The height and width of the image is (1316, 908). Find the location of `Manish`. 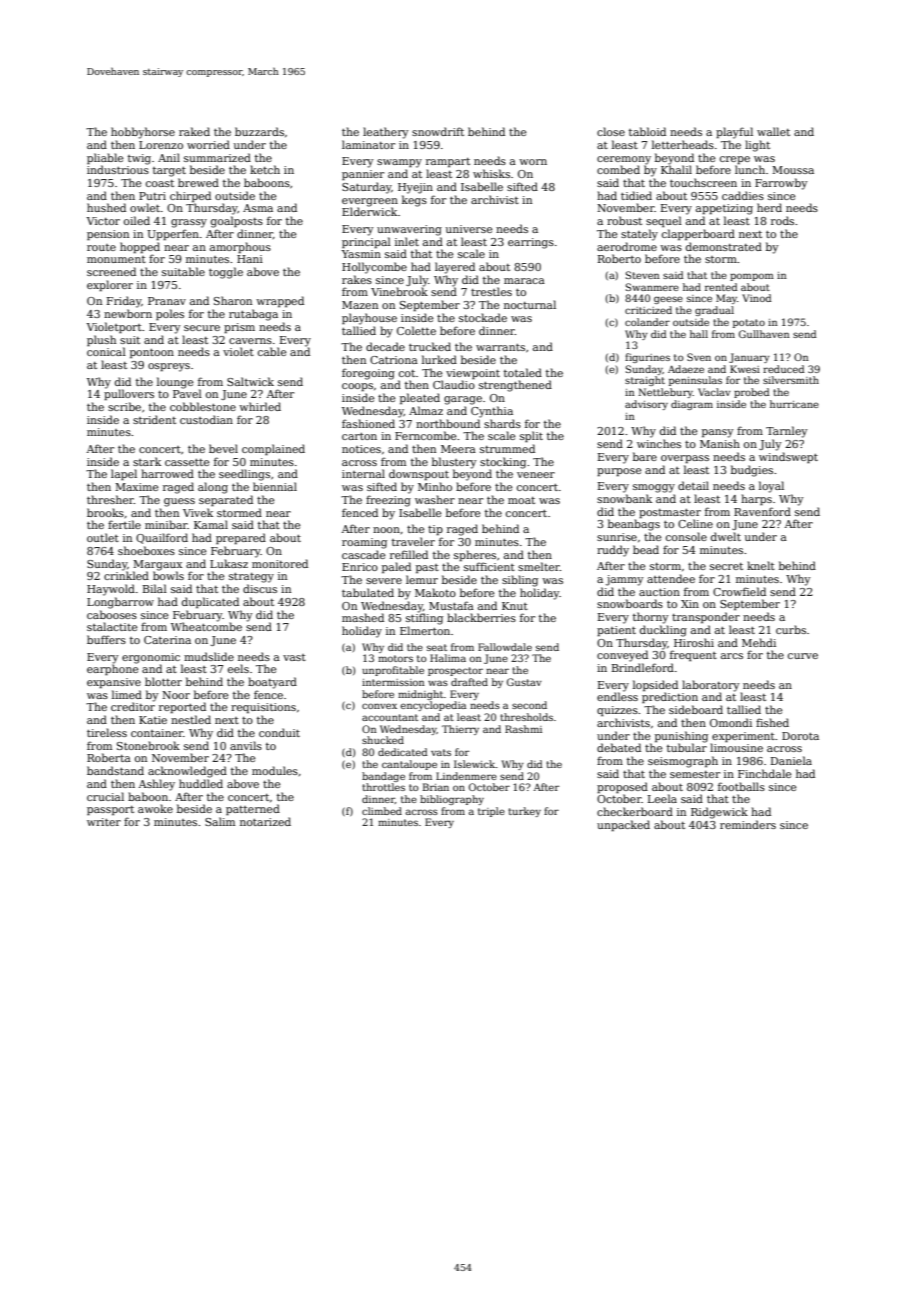

Manish is located at coordinates (720, 443).
